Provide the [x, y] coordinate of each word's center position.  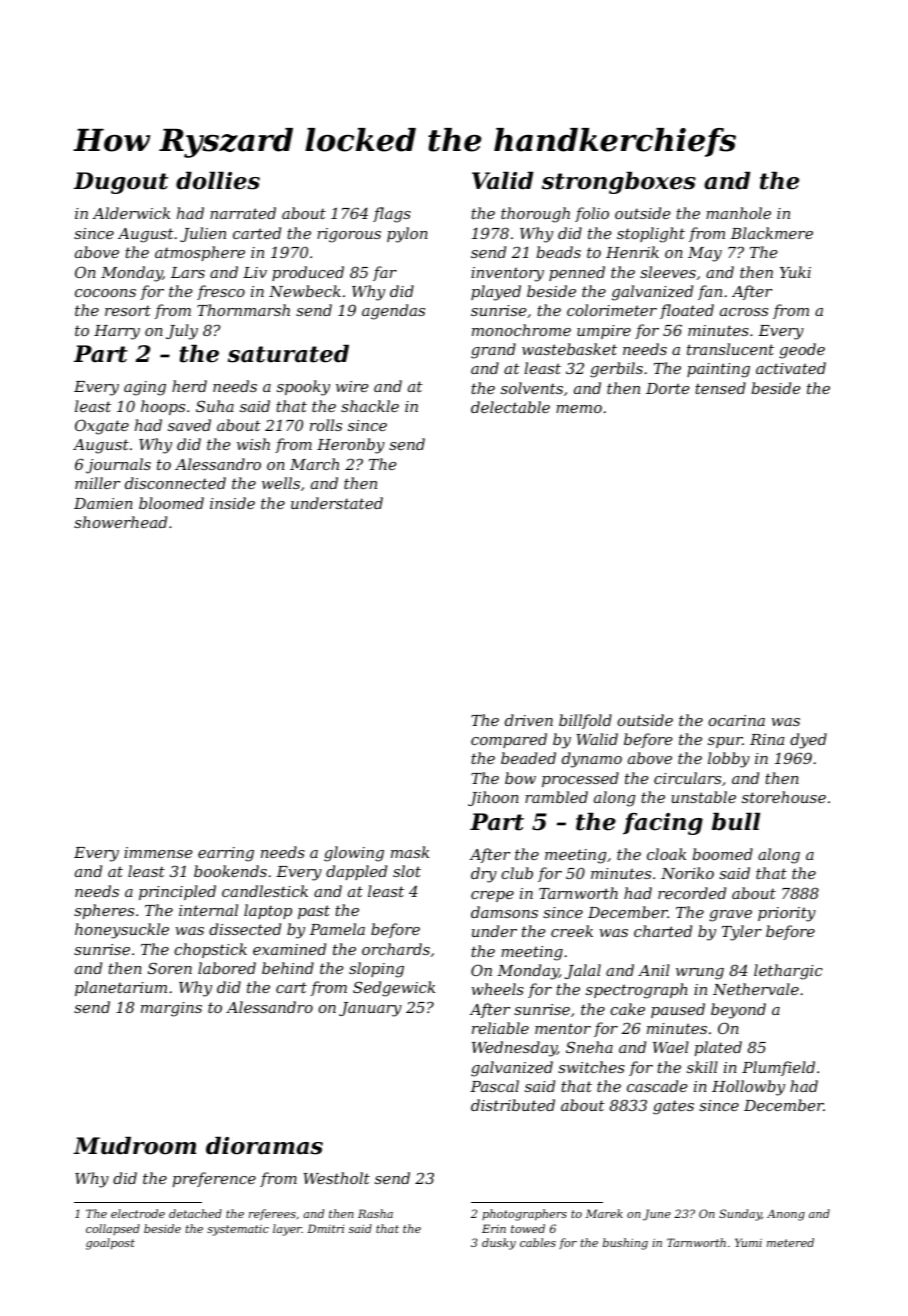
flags [392, 215]
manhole [738, 213]
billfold [585, 721]
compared [509, 740]
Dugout [121, 183]
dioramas [264, 1146]
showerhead [120, 522]
